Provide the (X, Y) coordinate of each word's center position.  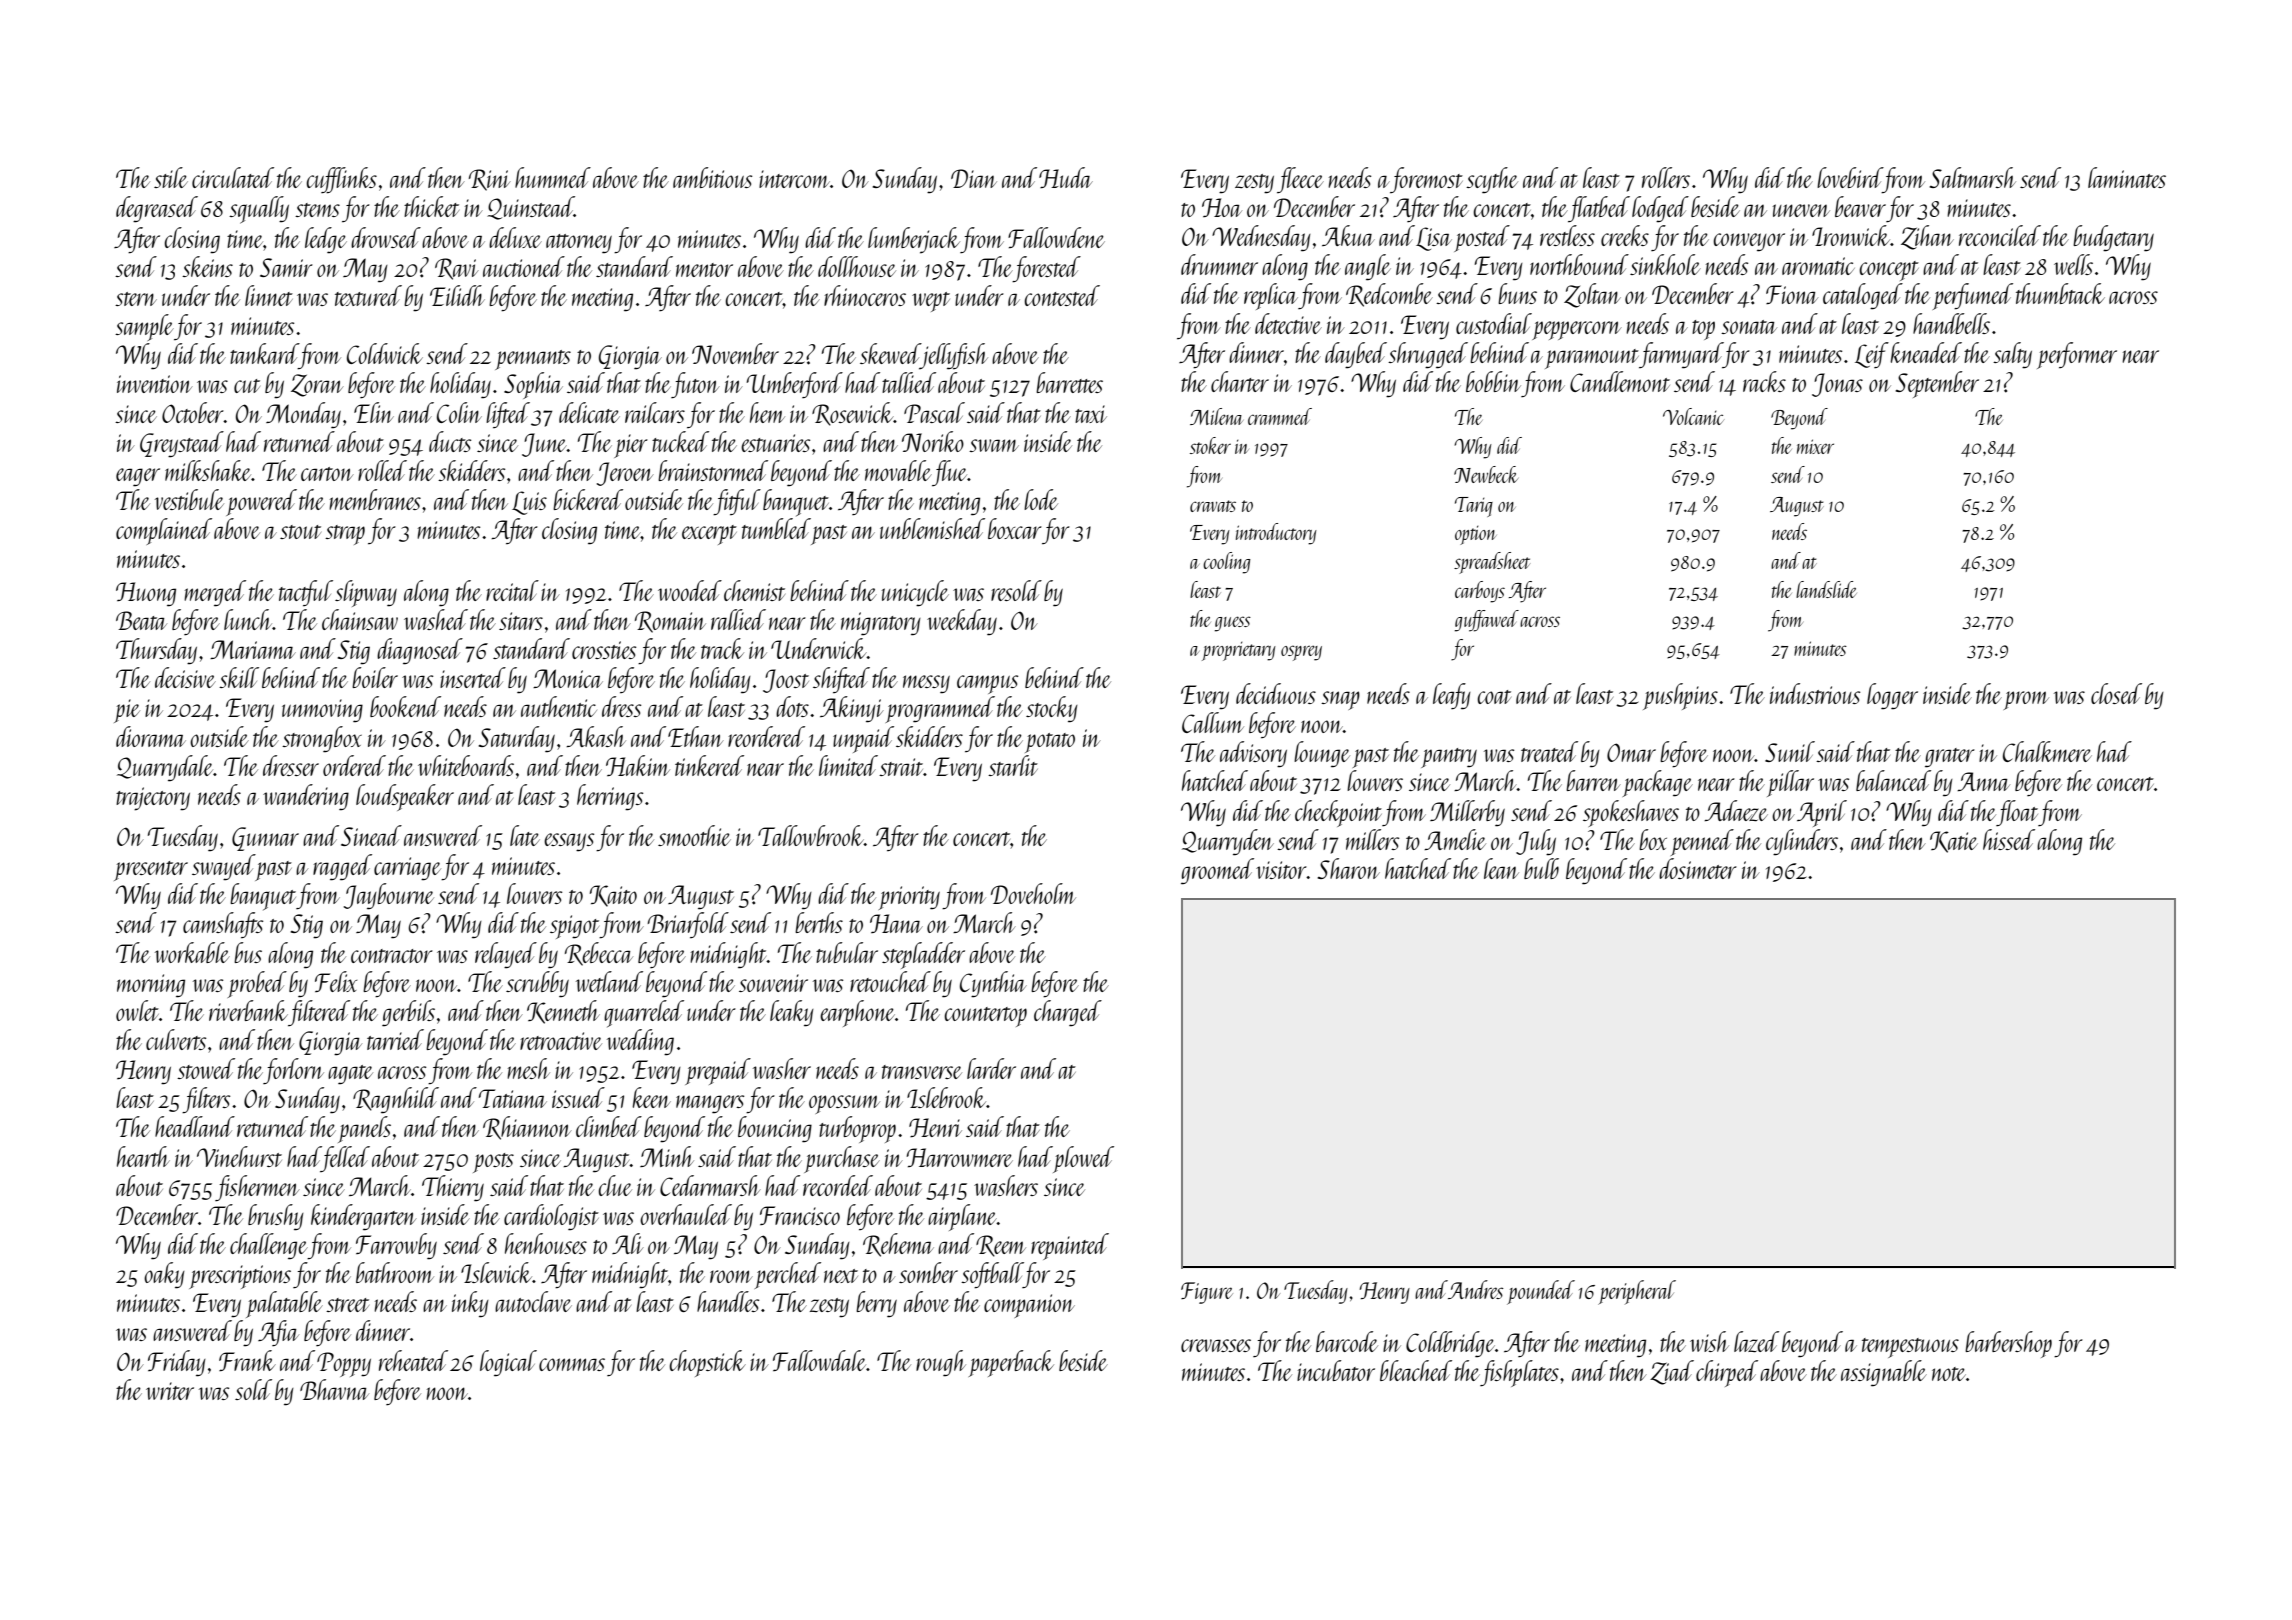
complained (164, 531)
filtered (319, 1013)
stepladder (923, 955)
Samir (286, 267)
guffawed (1487, 621)
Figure (1207, 1293)
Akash (596, 736)
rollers (1666, 177)
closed (2116, 693)
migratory (881, 624)
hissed (2009, 839)
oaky (164, 1275)
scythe (1492, 180)
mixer (1815, 446)
